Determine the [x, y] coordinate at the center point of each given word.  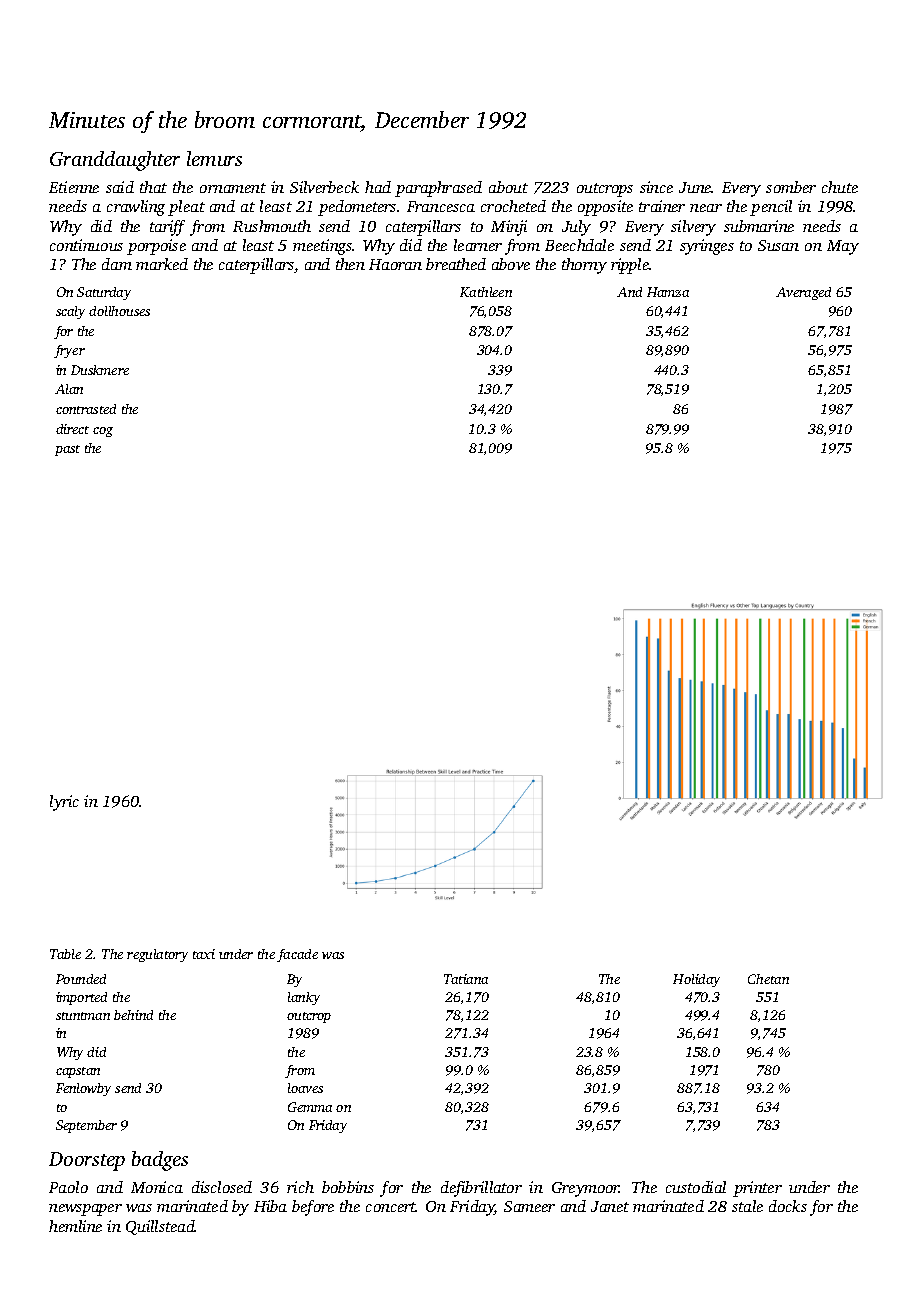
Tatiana [466, 979]
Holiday [696, 980]
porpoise [156, 247]
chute [840, 187]
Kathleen [486, 292]
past [67, 450]
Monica [157, 1187]
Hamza [668, 292]
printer [757, 1189]
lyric [64, 803]
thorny [584, 266]
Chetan [768, 979]
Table [65, 954]
